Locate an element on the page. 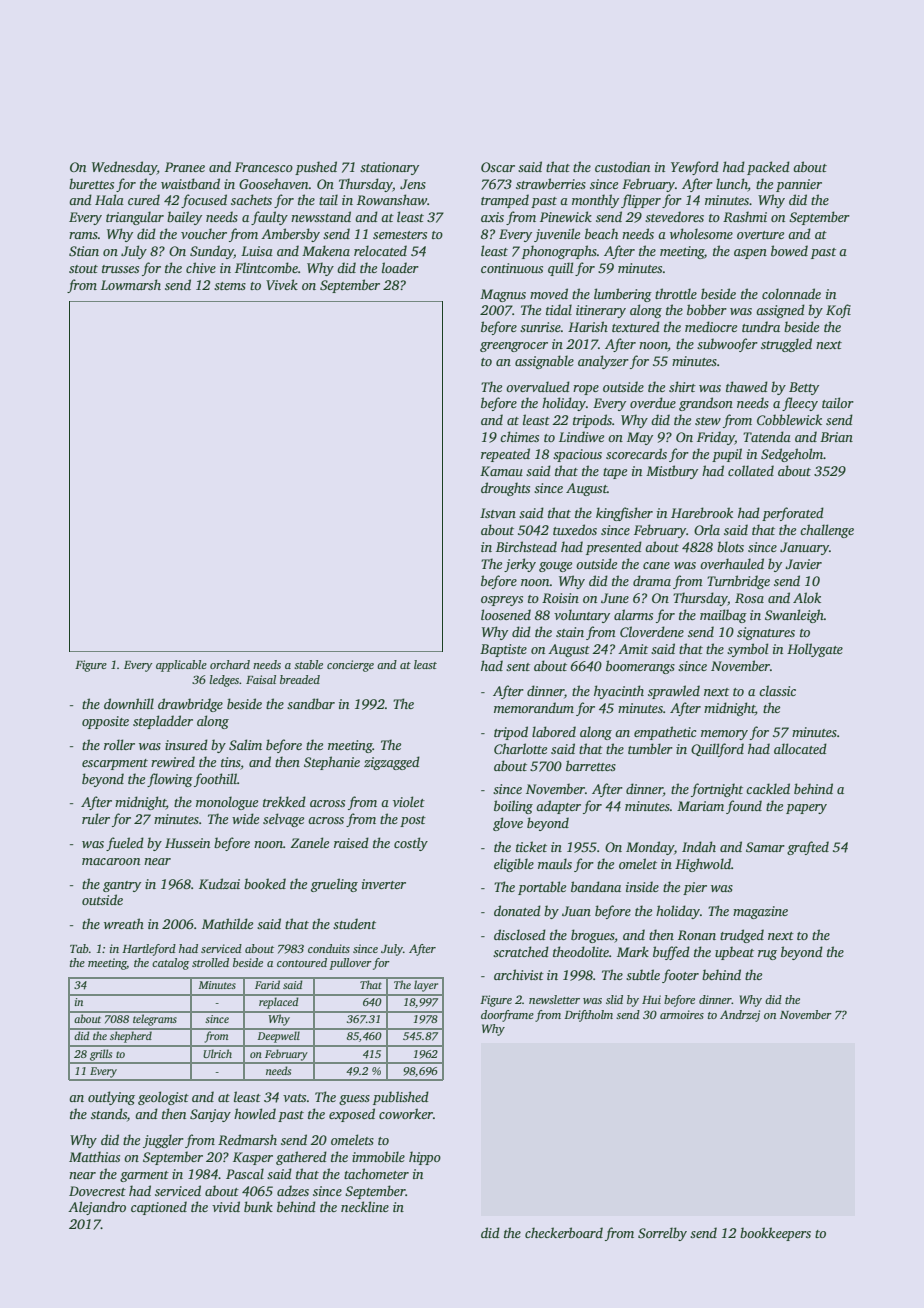 The image size is (924, 1308). applicable is located at coordinates (181, 666).
